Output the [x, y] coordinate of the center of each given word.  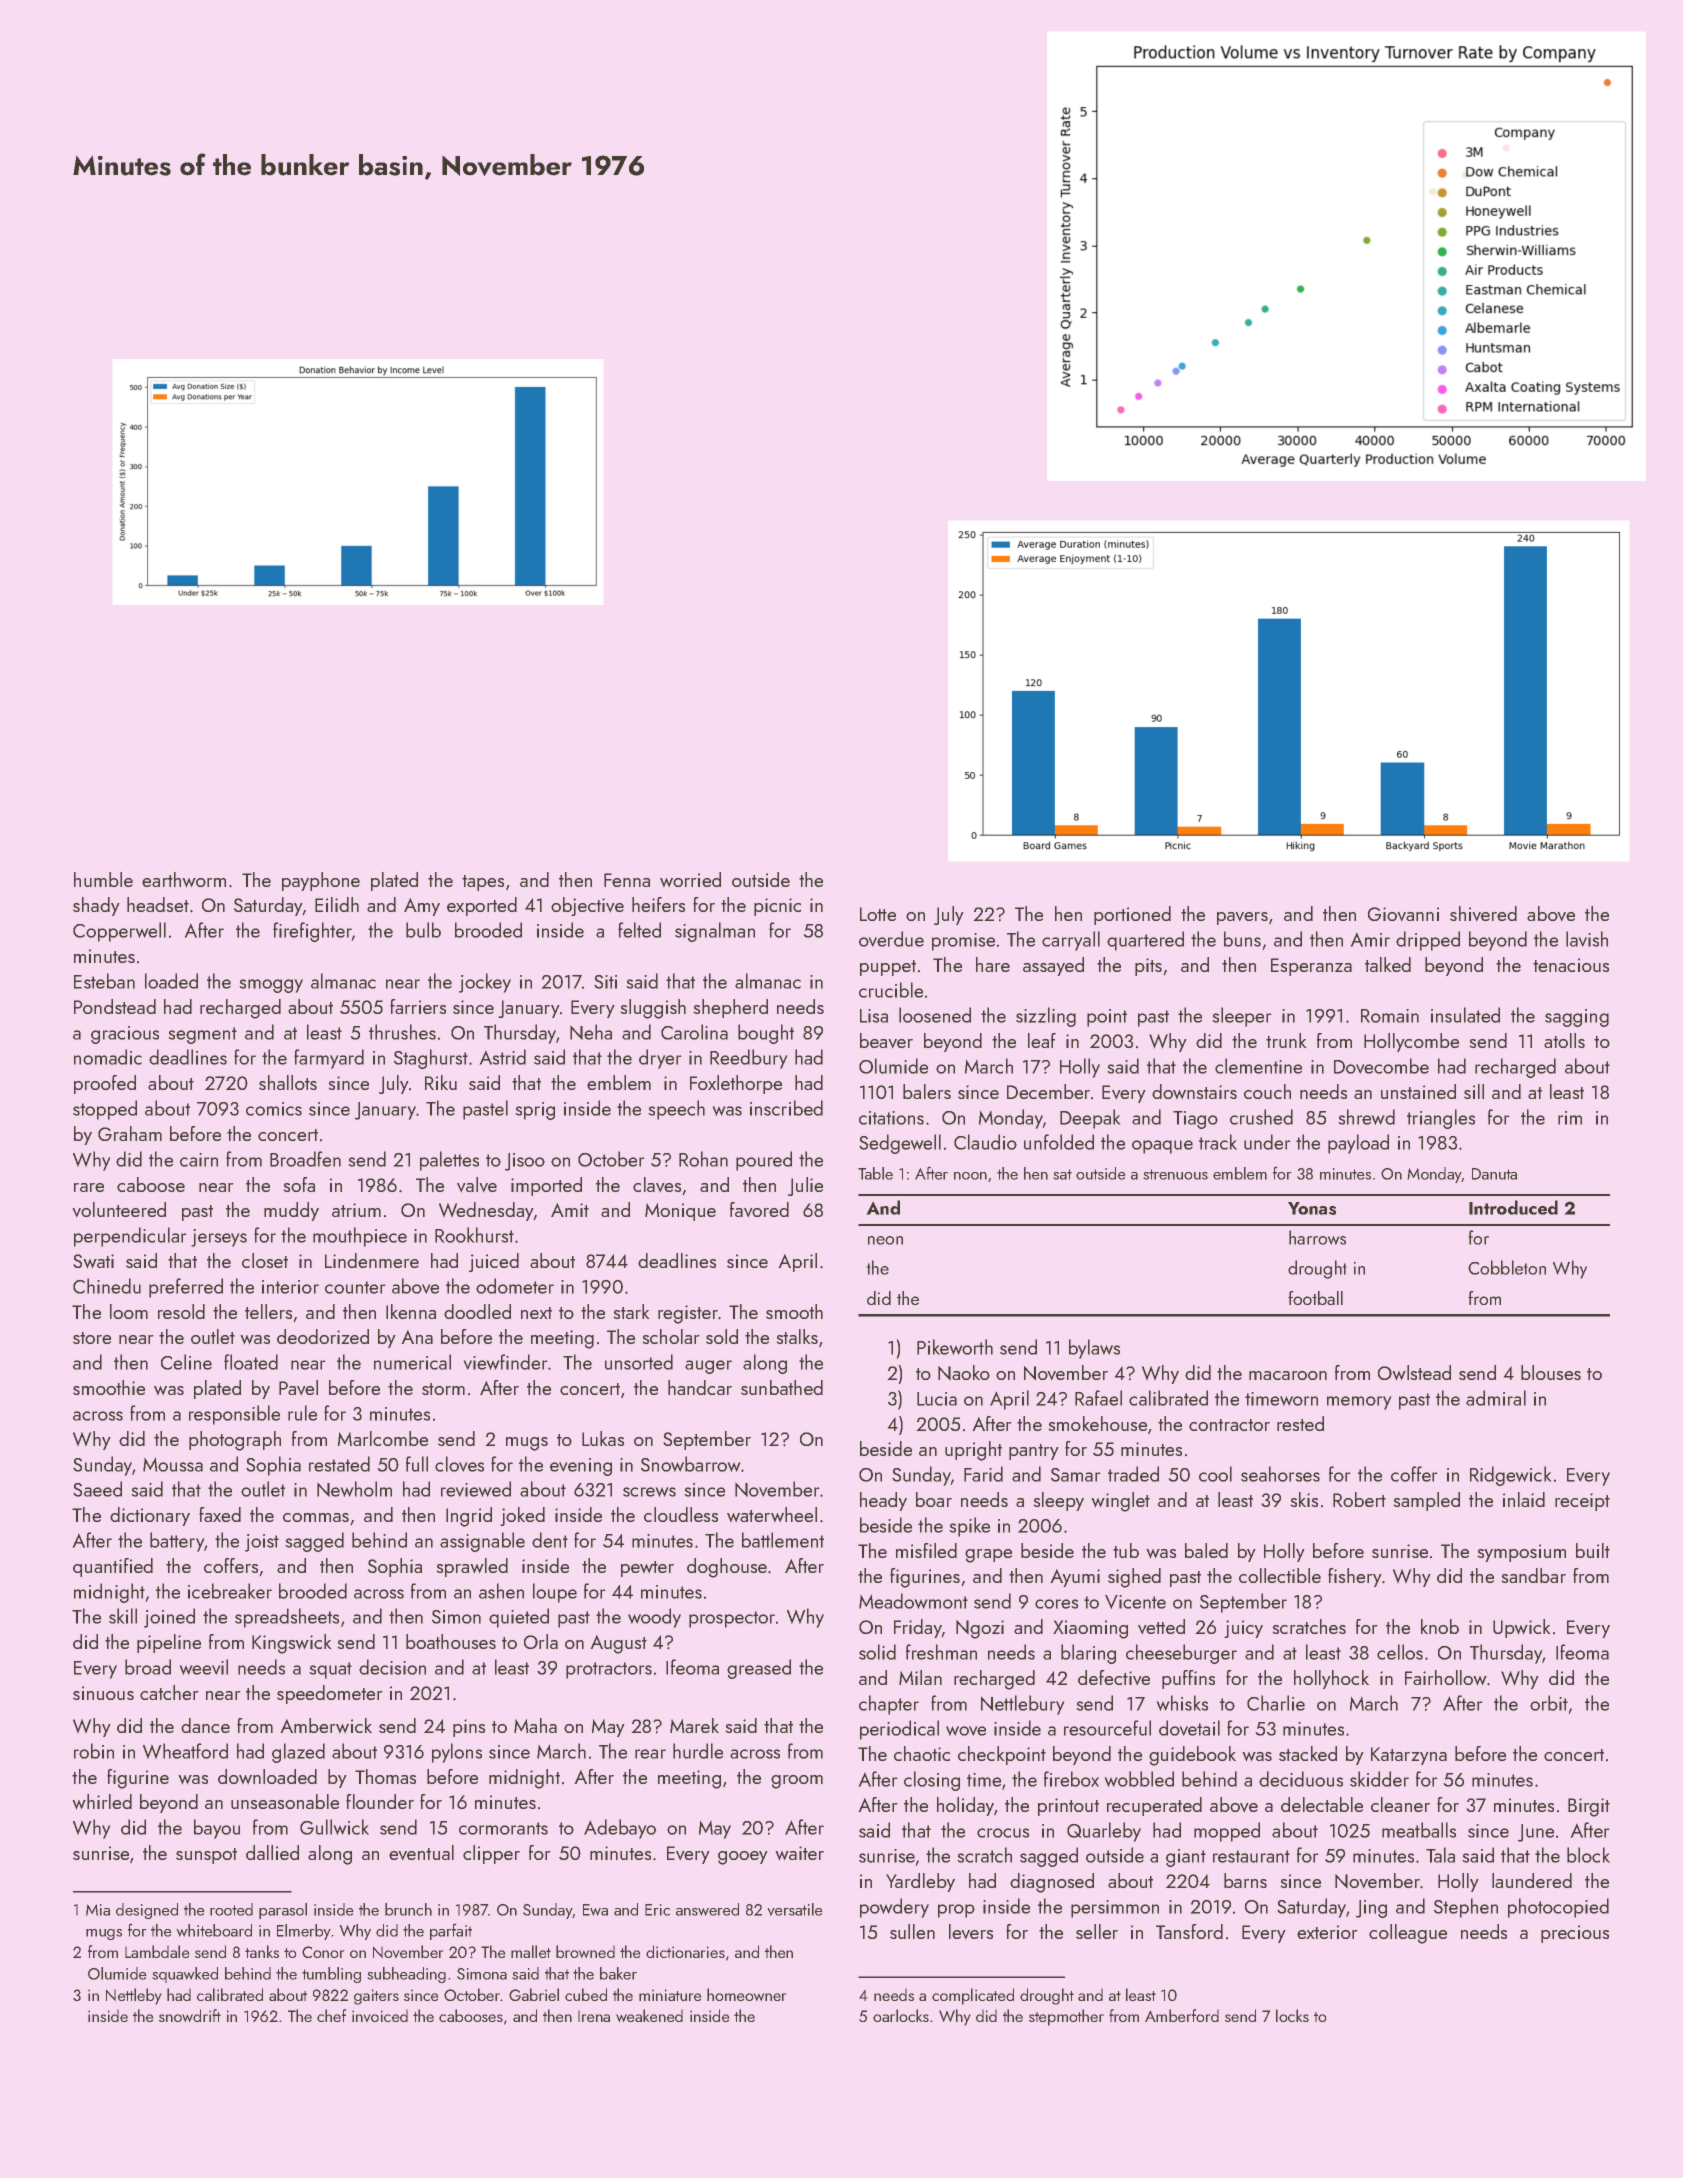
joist [262, 1543]
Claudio [985, 1142]
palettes [449, 1161]
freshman [941, 1652]
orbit [1549, 1703]
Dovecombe [1381, 1066]
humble [103, 879]
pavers [1242, 918]
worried [690, 880]
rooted [231, 1909]
